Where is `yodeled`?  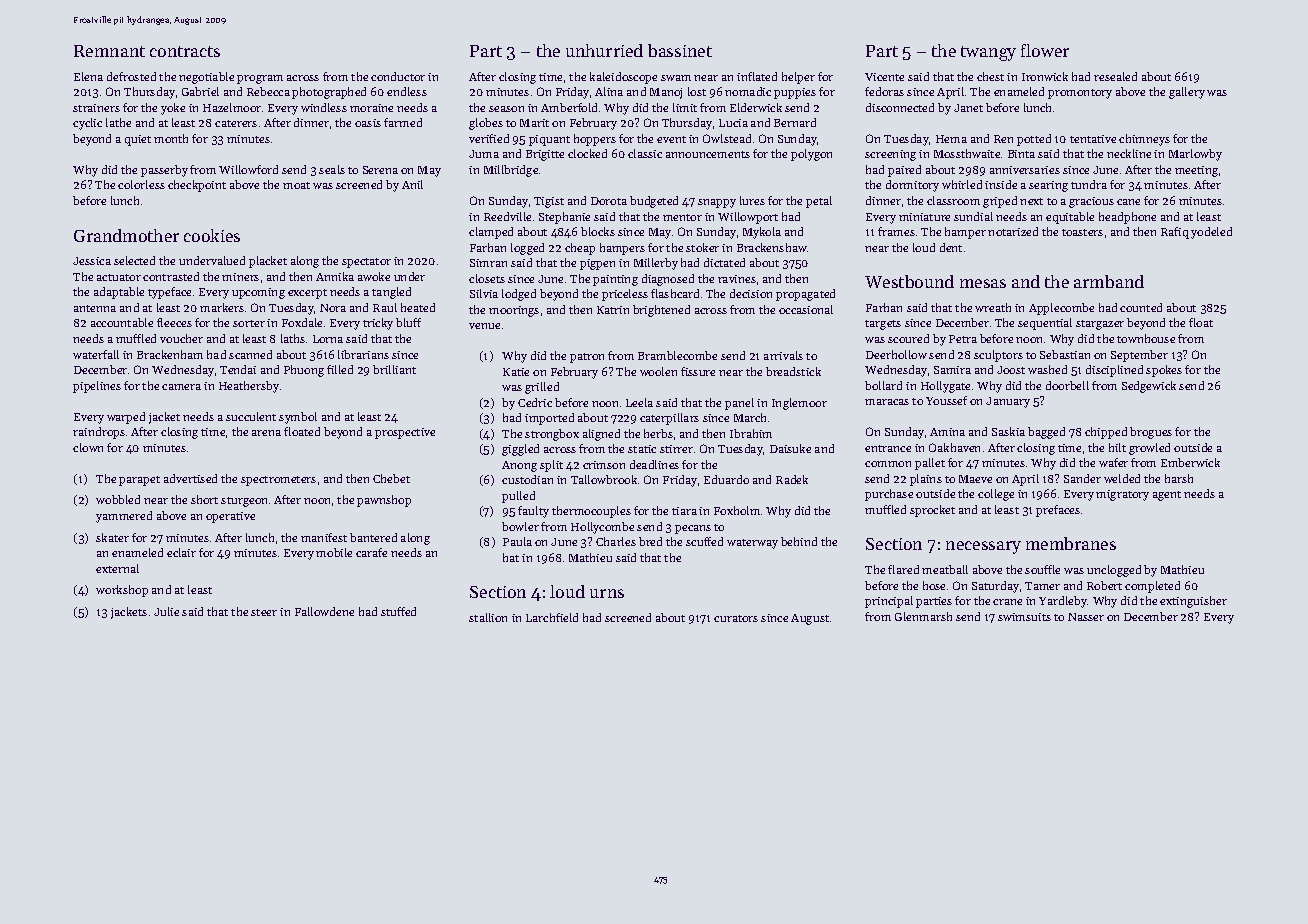 yodeled is located at coordinates (1211, 233).
